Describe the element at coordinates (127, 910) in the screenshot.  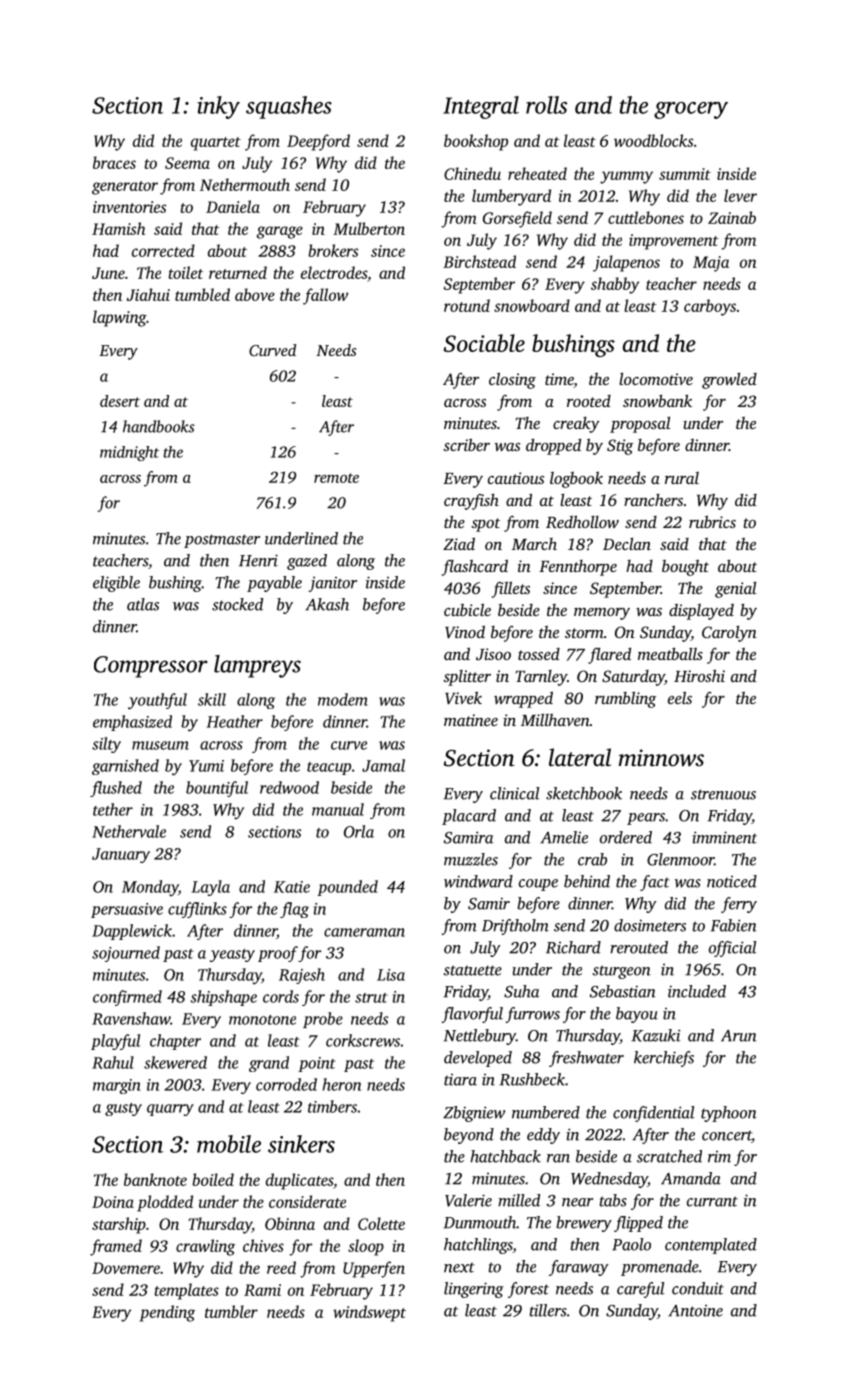
I see `persuasive` at that location.
